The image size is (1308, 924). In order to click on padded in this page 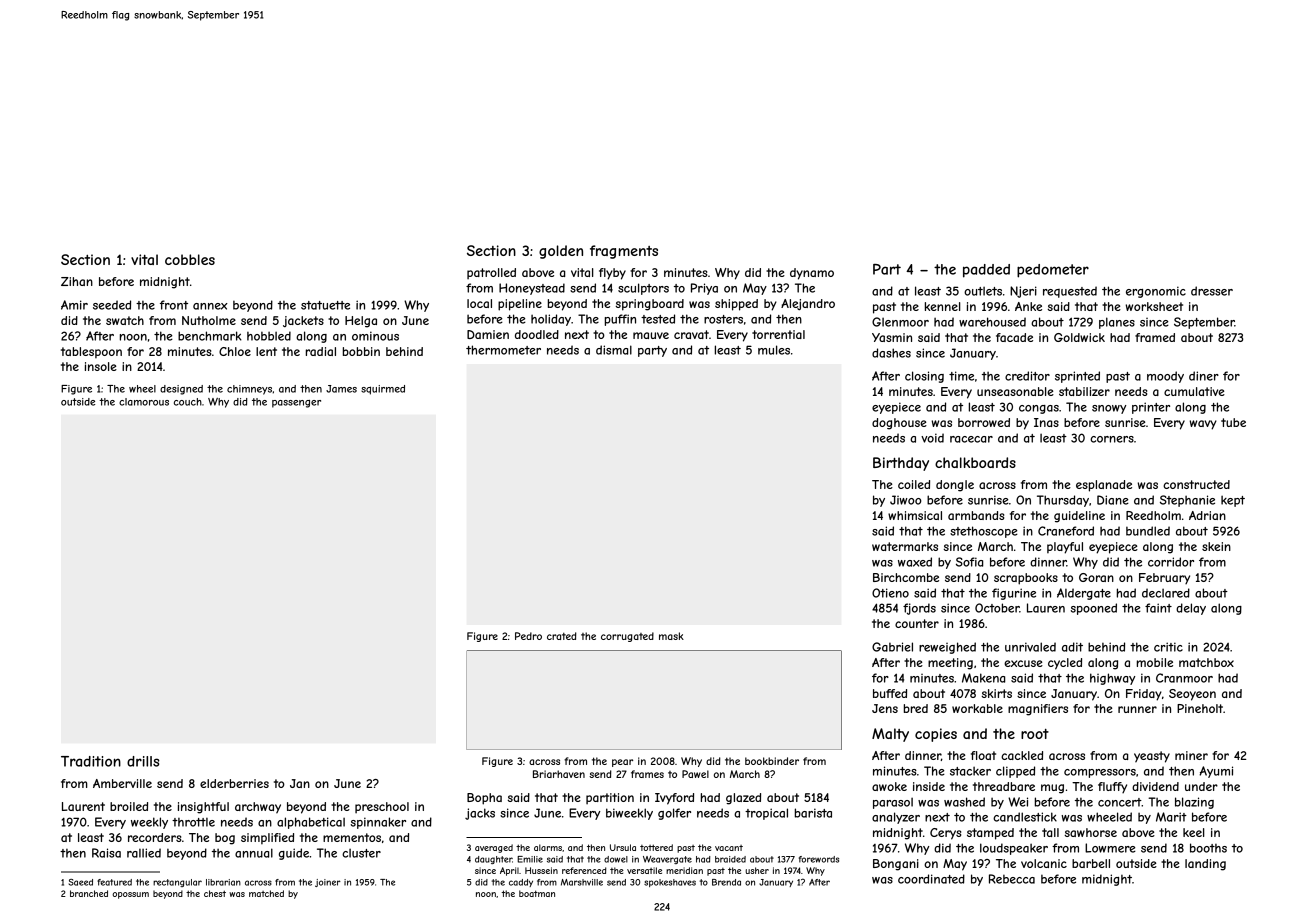, I will do `click(986, 271)`.
